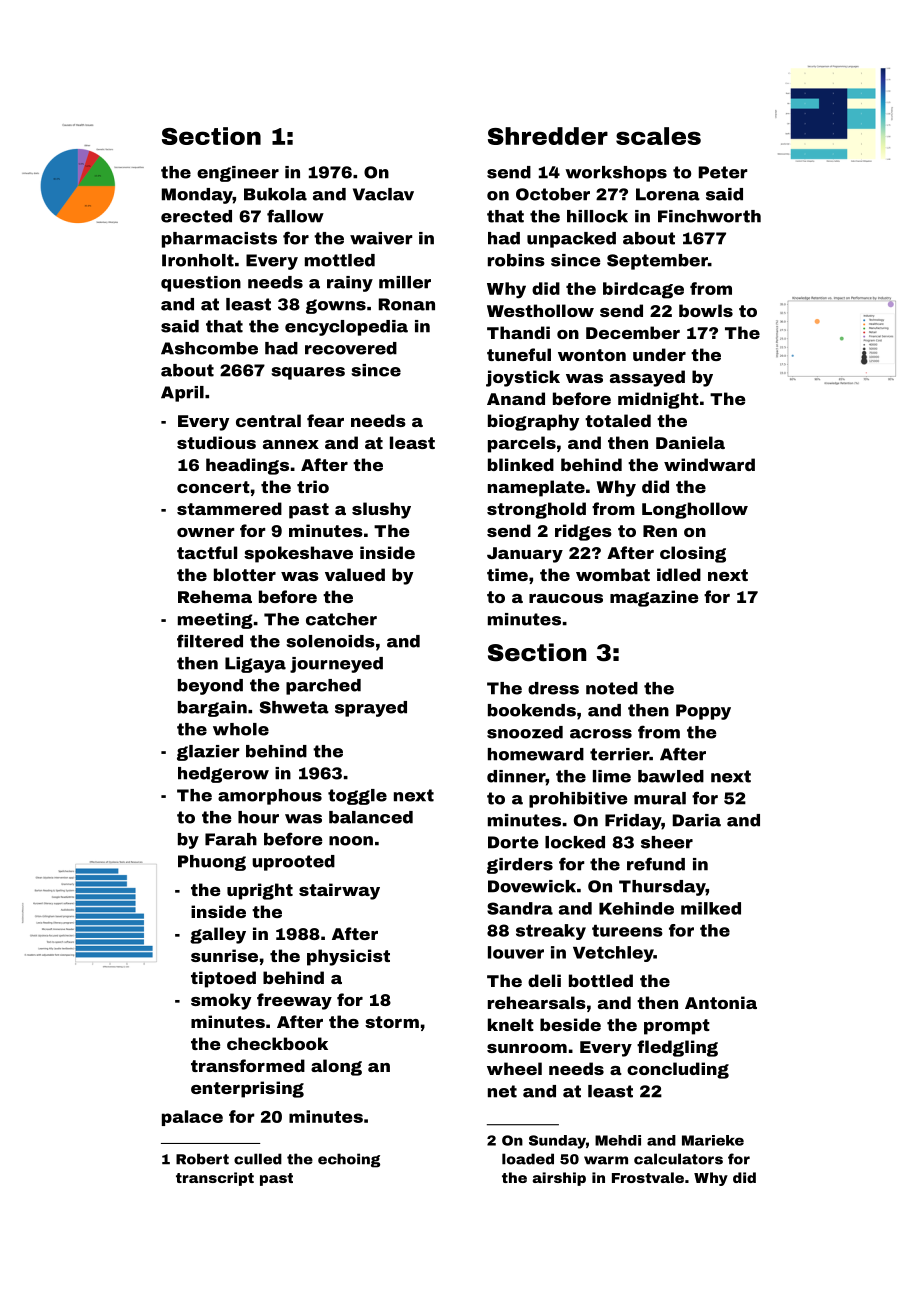  Describe the element at coordinates (522, 444) in the screenshot. I see `parcels` at that location.
